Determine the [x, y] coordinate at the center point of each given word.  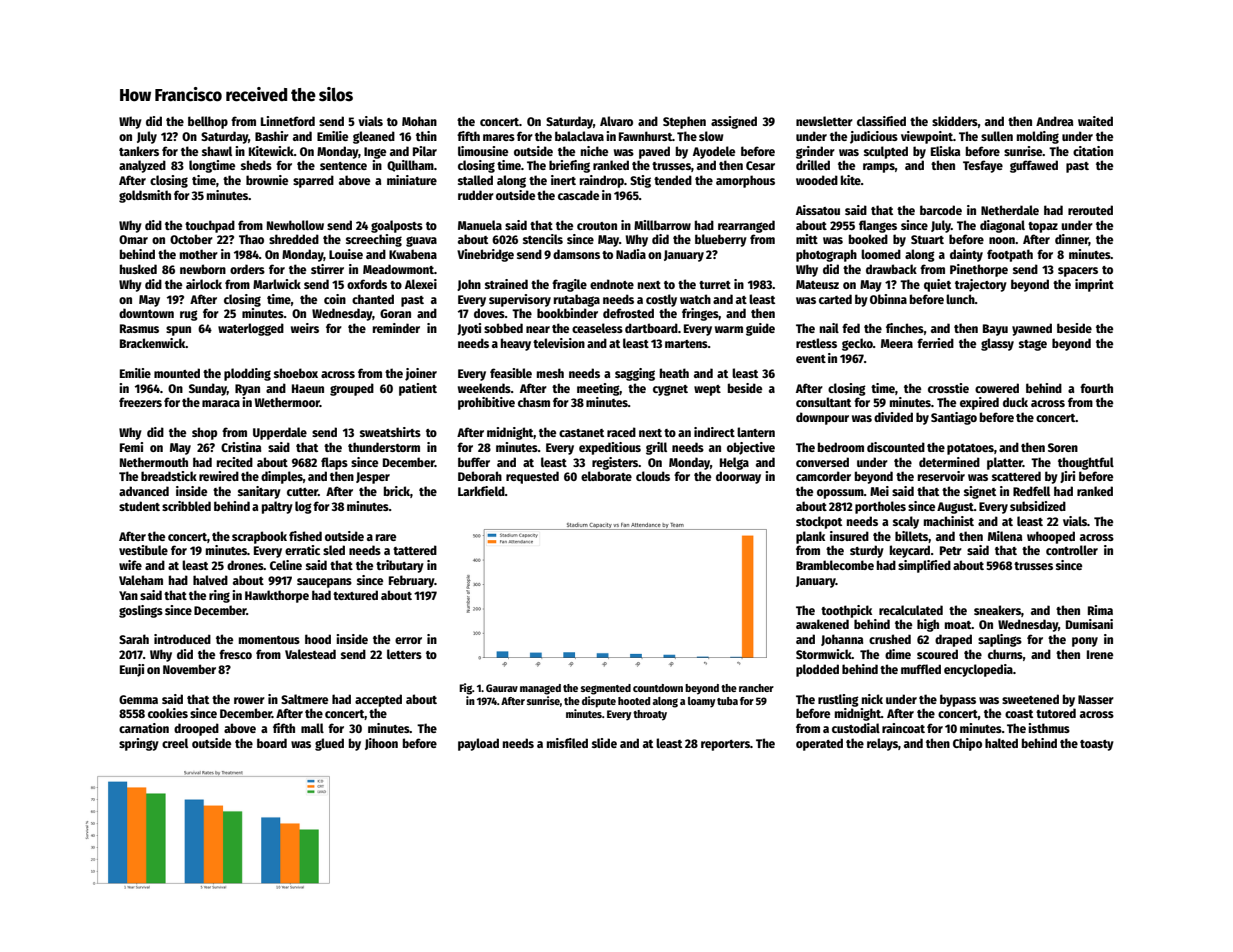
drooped [196, 729]
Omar [133, 239]
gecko [857, 344]
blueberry [721, 240]
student [139, 506]
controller [1072, 550]
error [408, 640]
